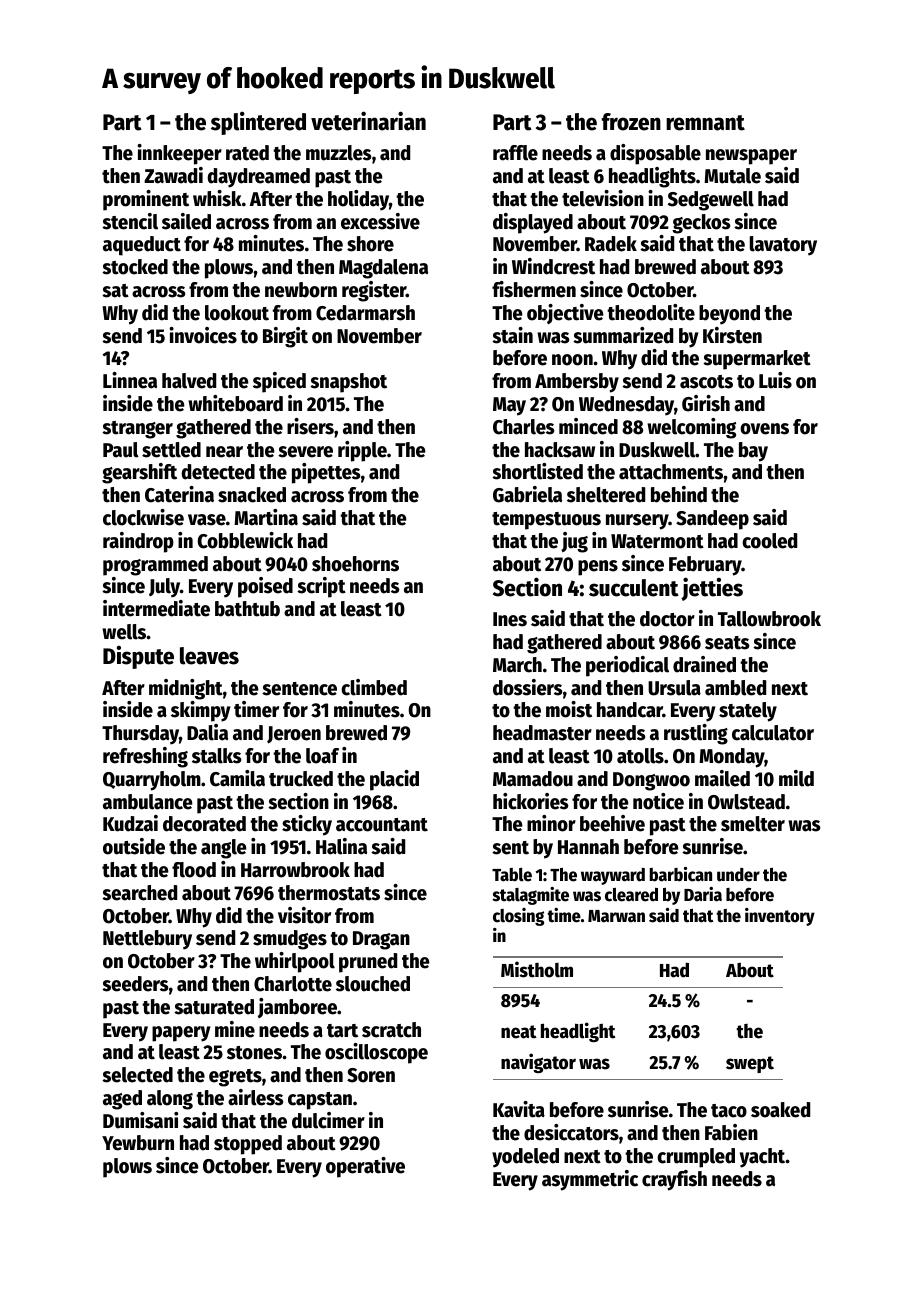 The height and width of the document is (1311, 924). Describe the element at coordinates (696, 1158) in the document. I see `crumpled` at that location.
